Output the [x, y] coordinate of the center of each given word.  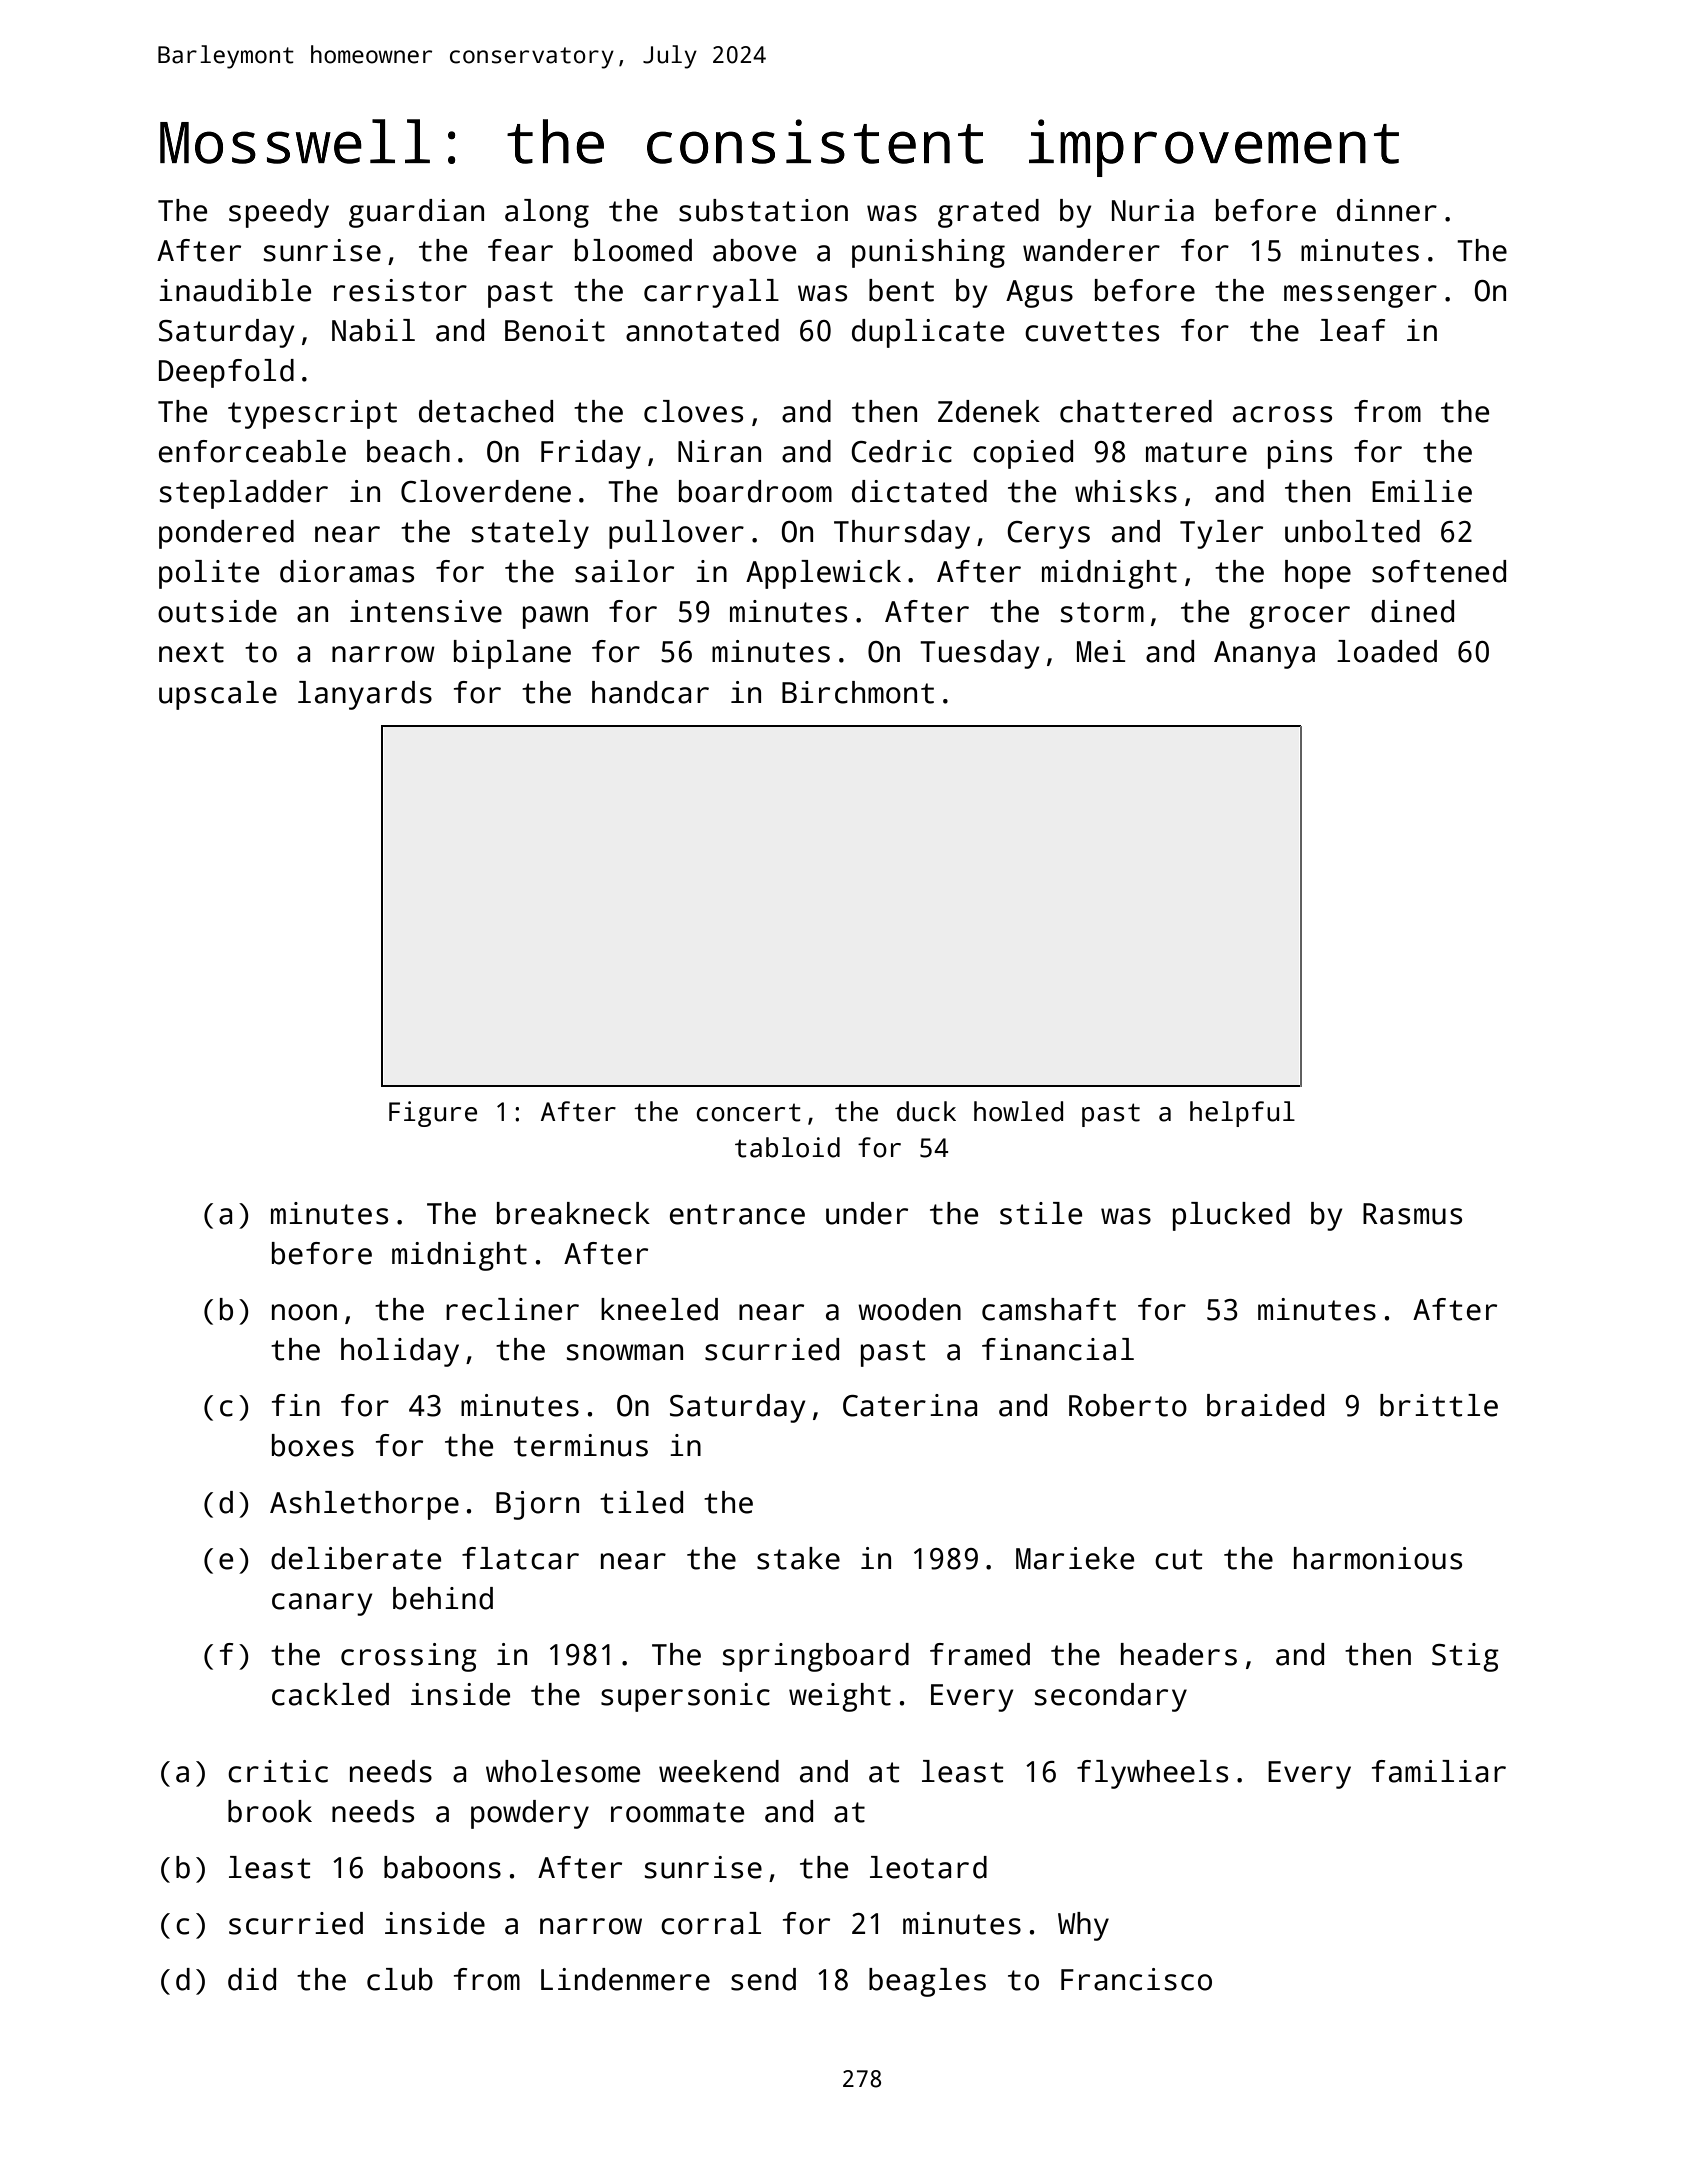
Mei [1101, 651]
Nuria [1153, 210]
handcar [650, 692]
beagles [927, 1982]
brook [270, 1811]
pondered [226, 534]
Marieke [1075, 1558]
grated [988, 213]
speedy [279, 213]
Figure [433, 1114]
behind [443, 1598]
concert [748, 1112]
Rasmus [1412, 1214]
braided [1265, 1405]
